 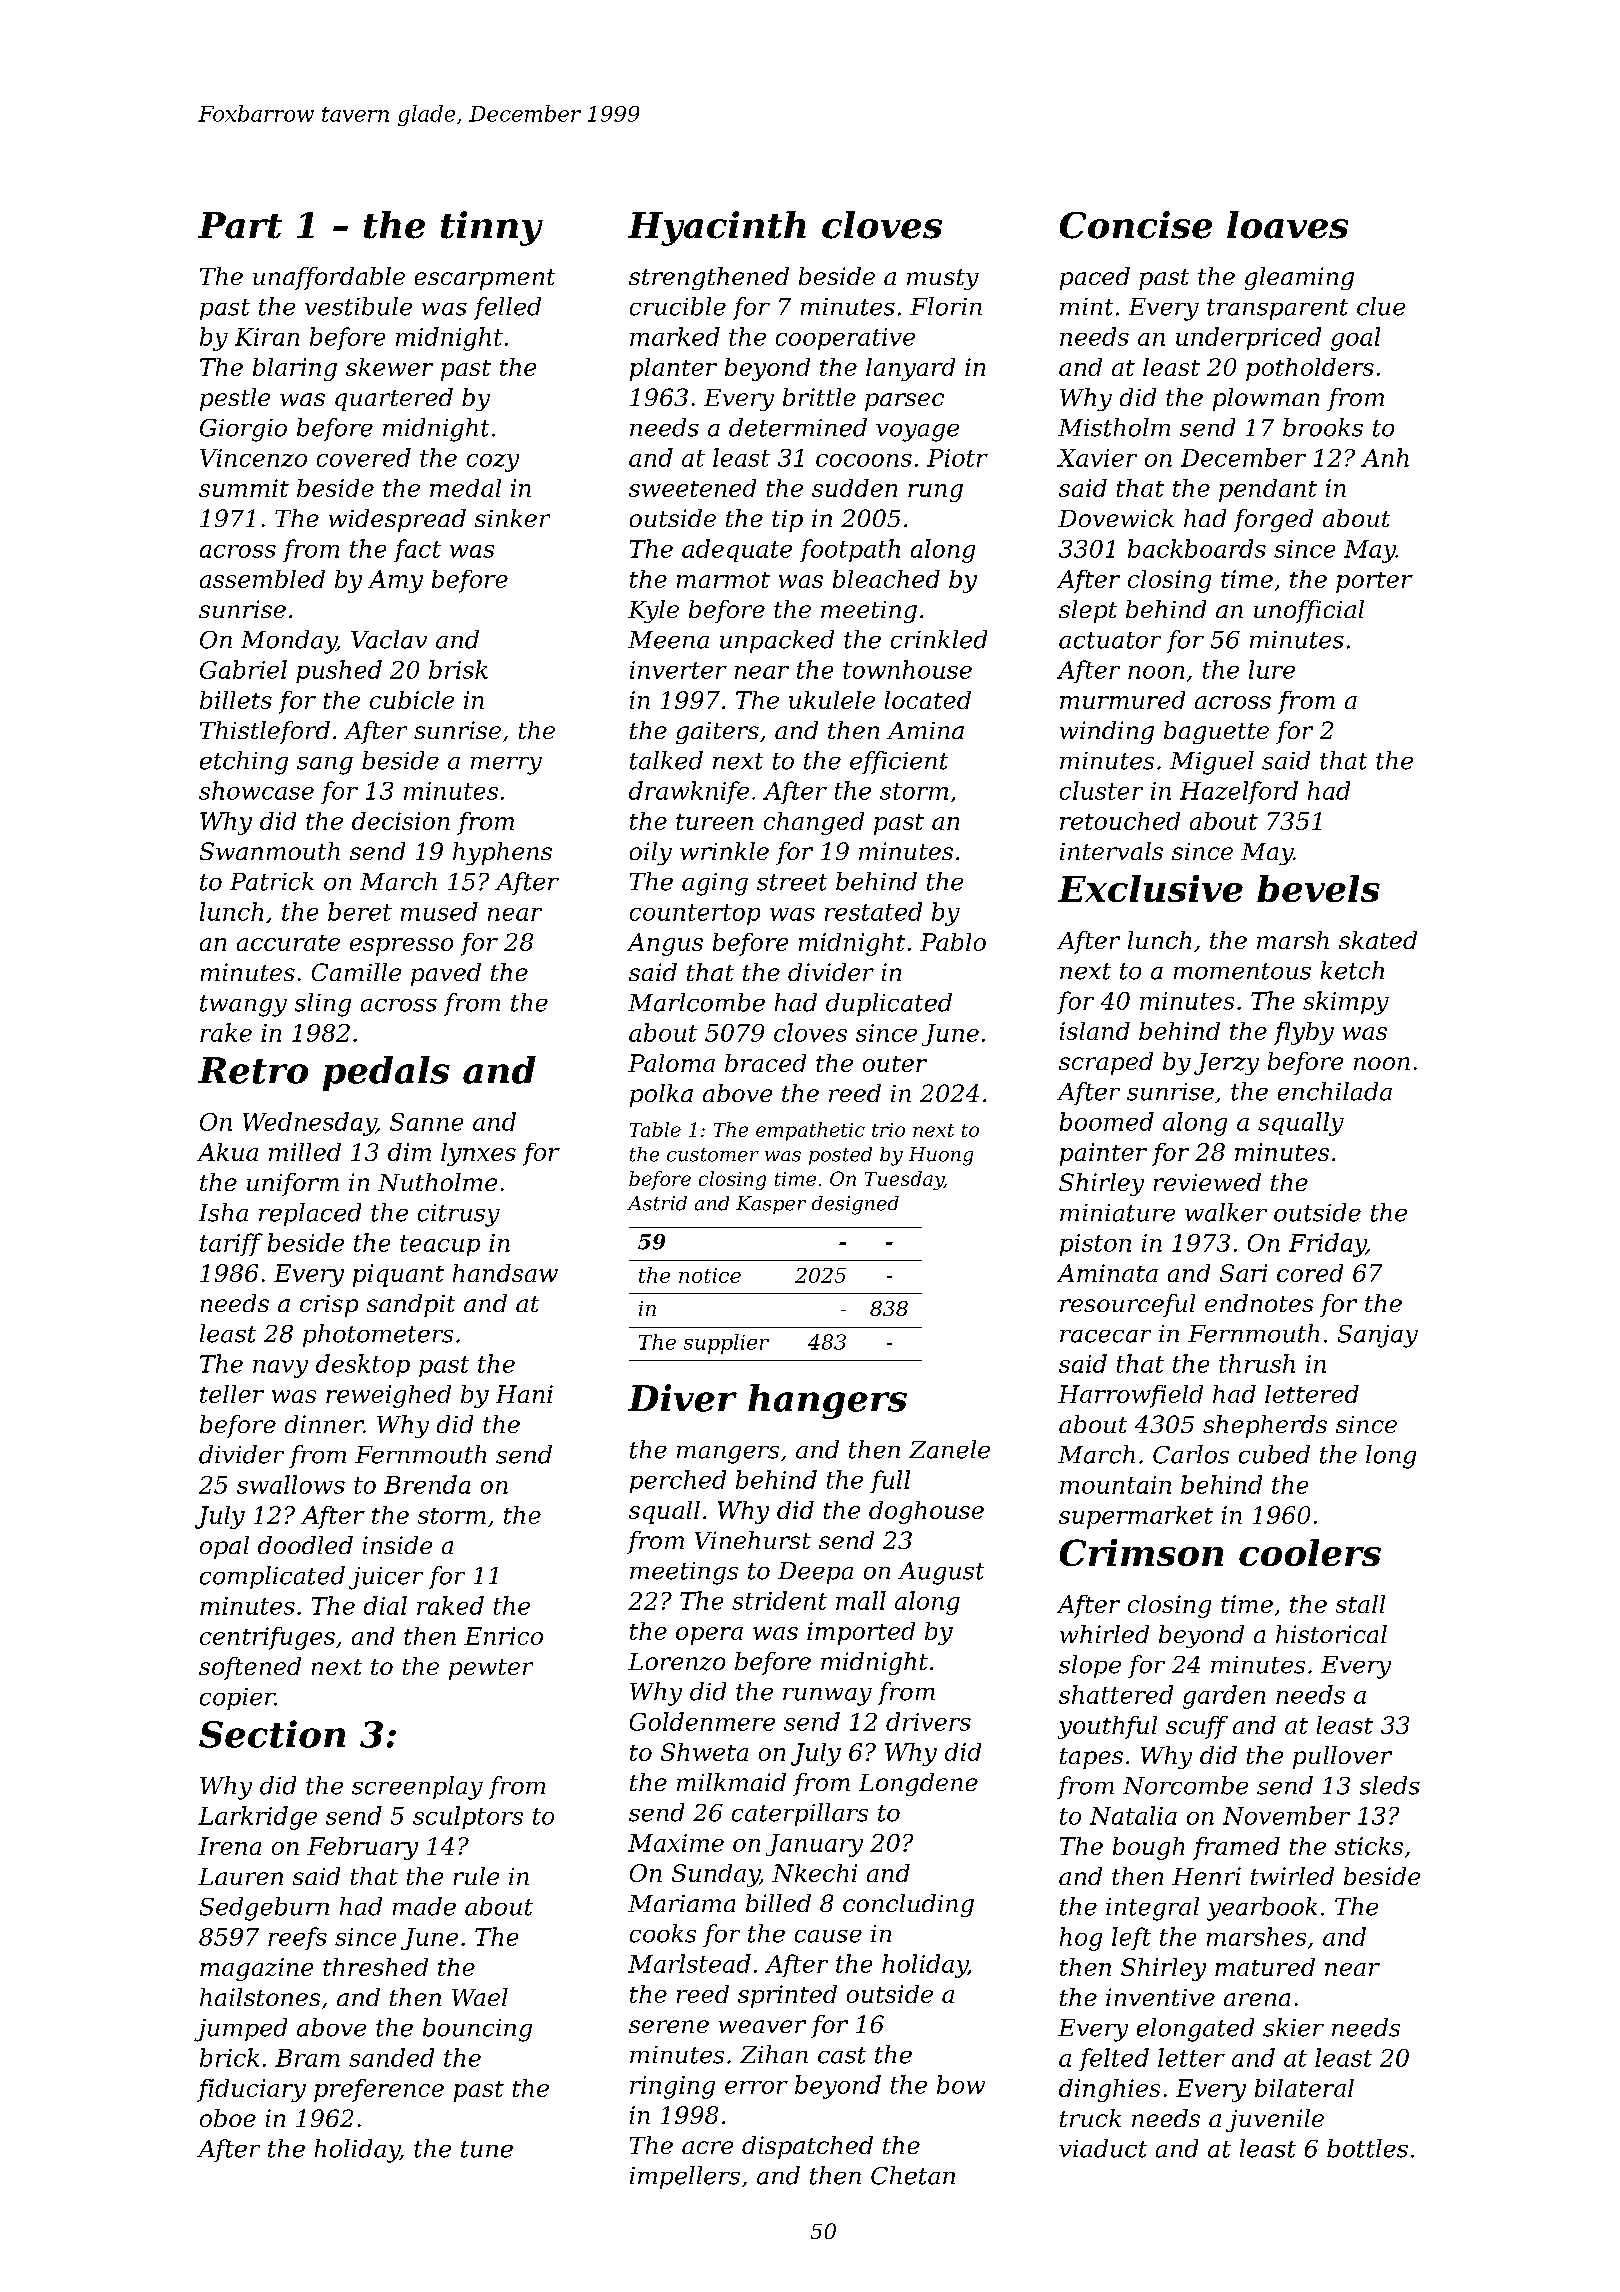 I want to click on tinny, so click(x=492, y=228).
